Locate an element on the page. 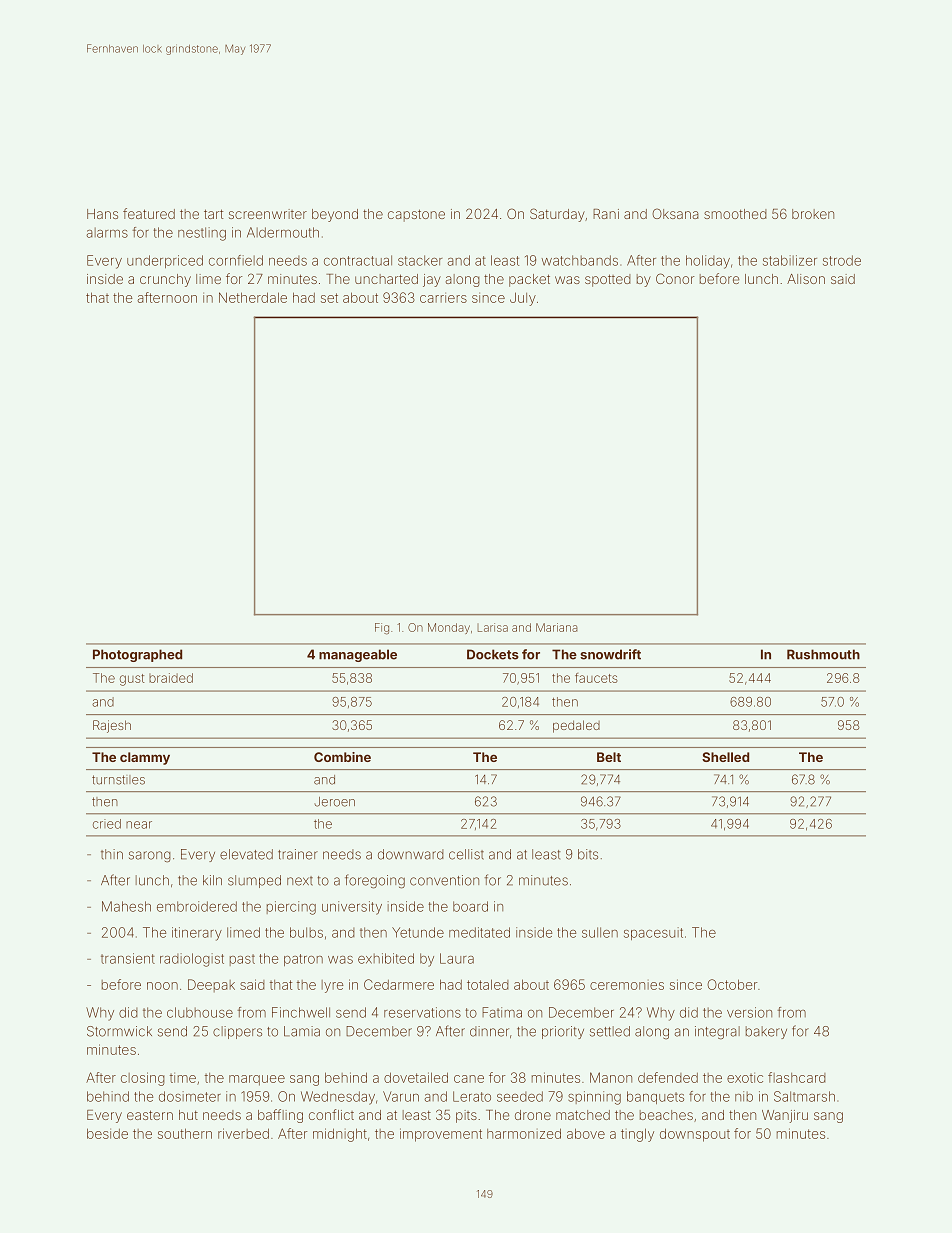 This document has height=1233, width=952. Rushmouth is located at coordinates (823, 654).
